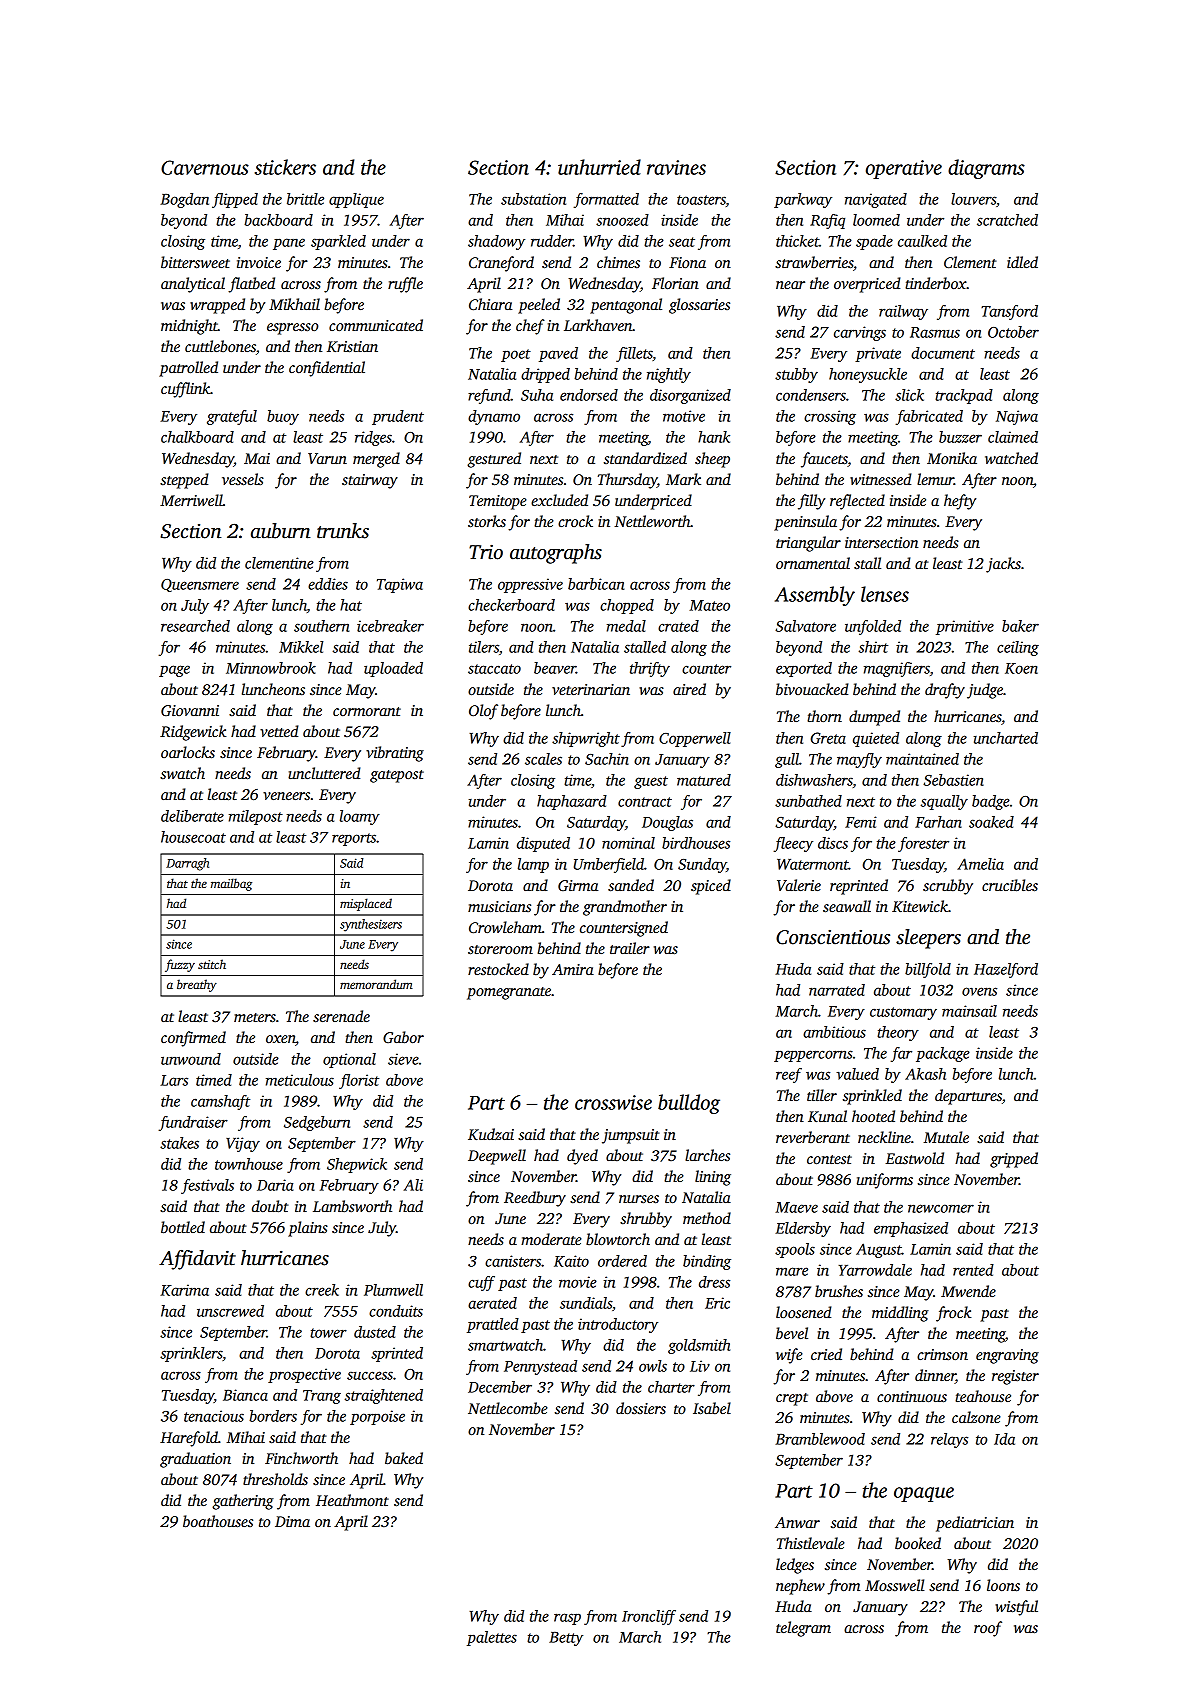 The height and width of the image is (1696, 1199). I want to click on veterinarian, so click(591, 689).
